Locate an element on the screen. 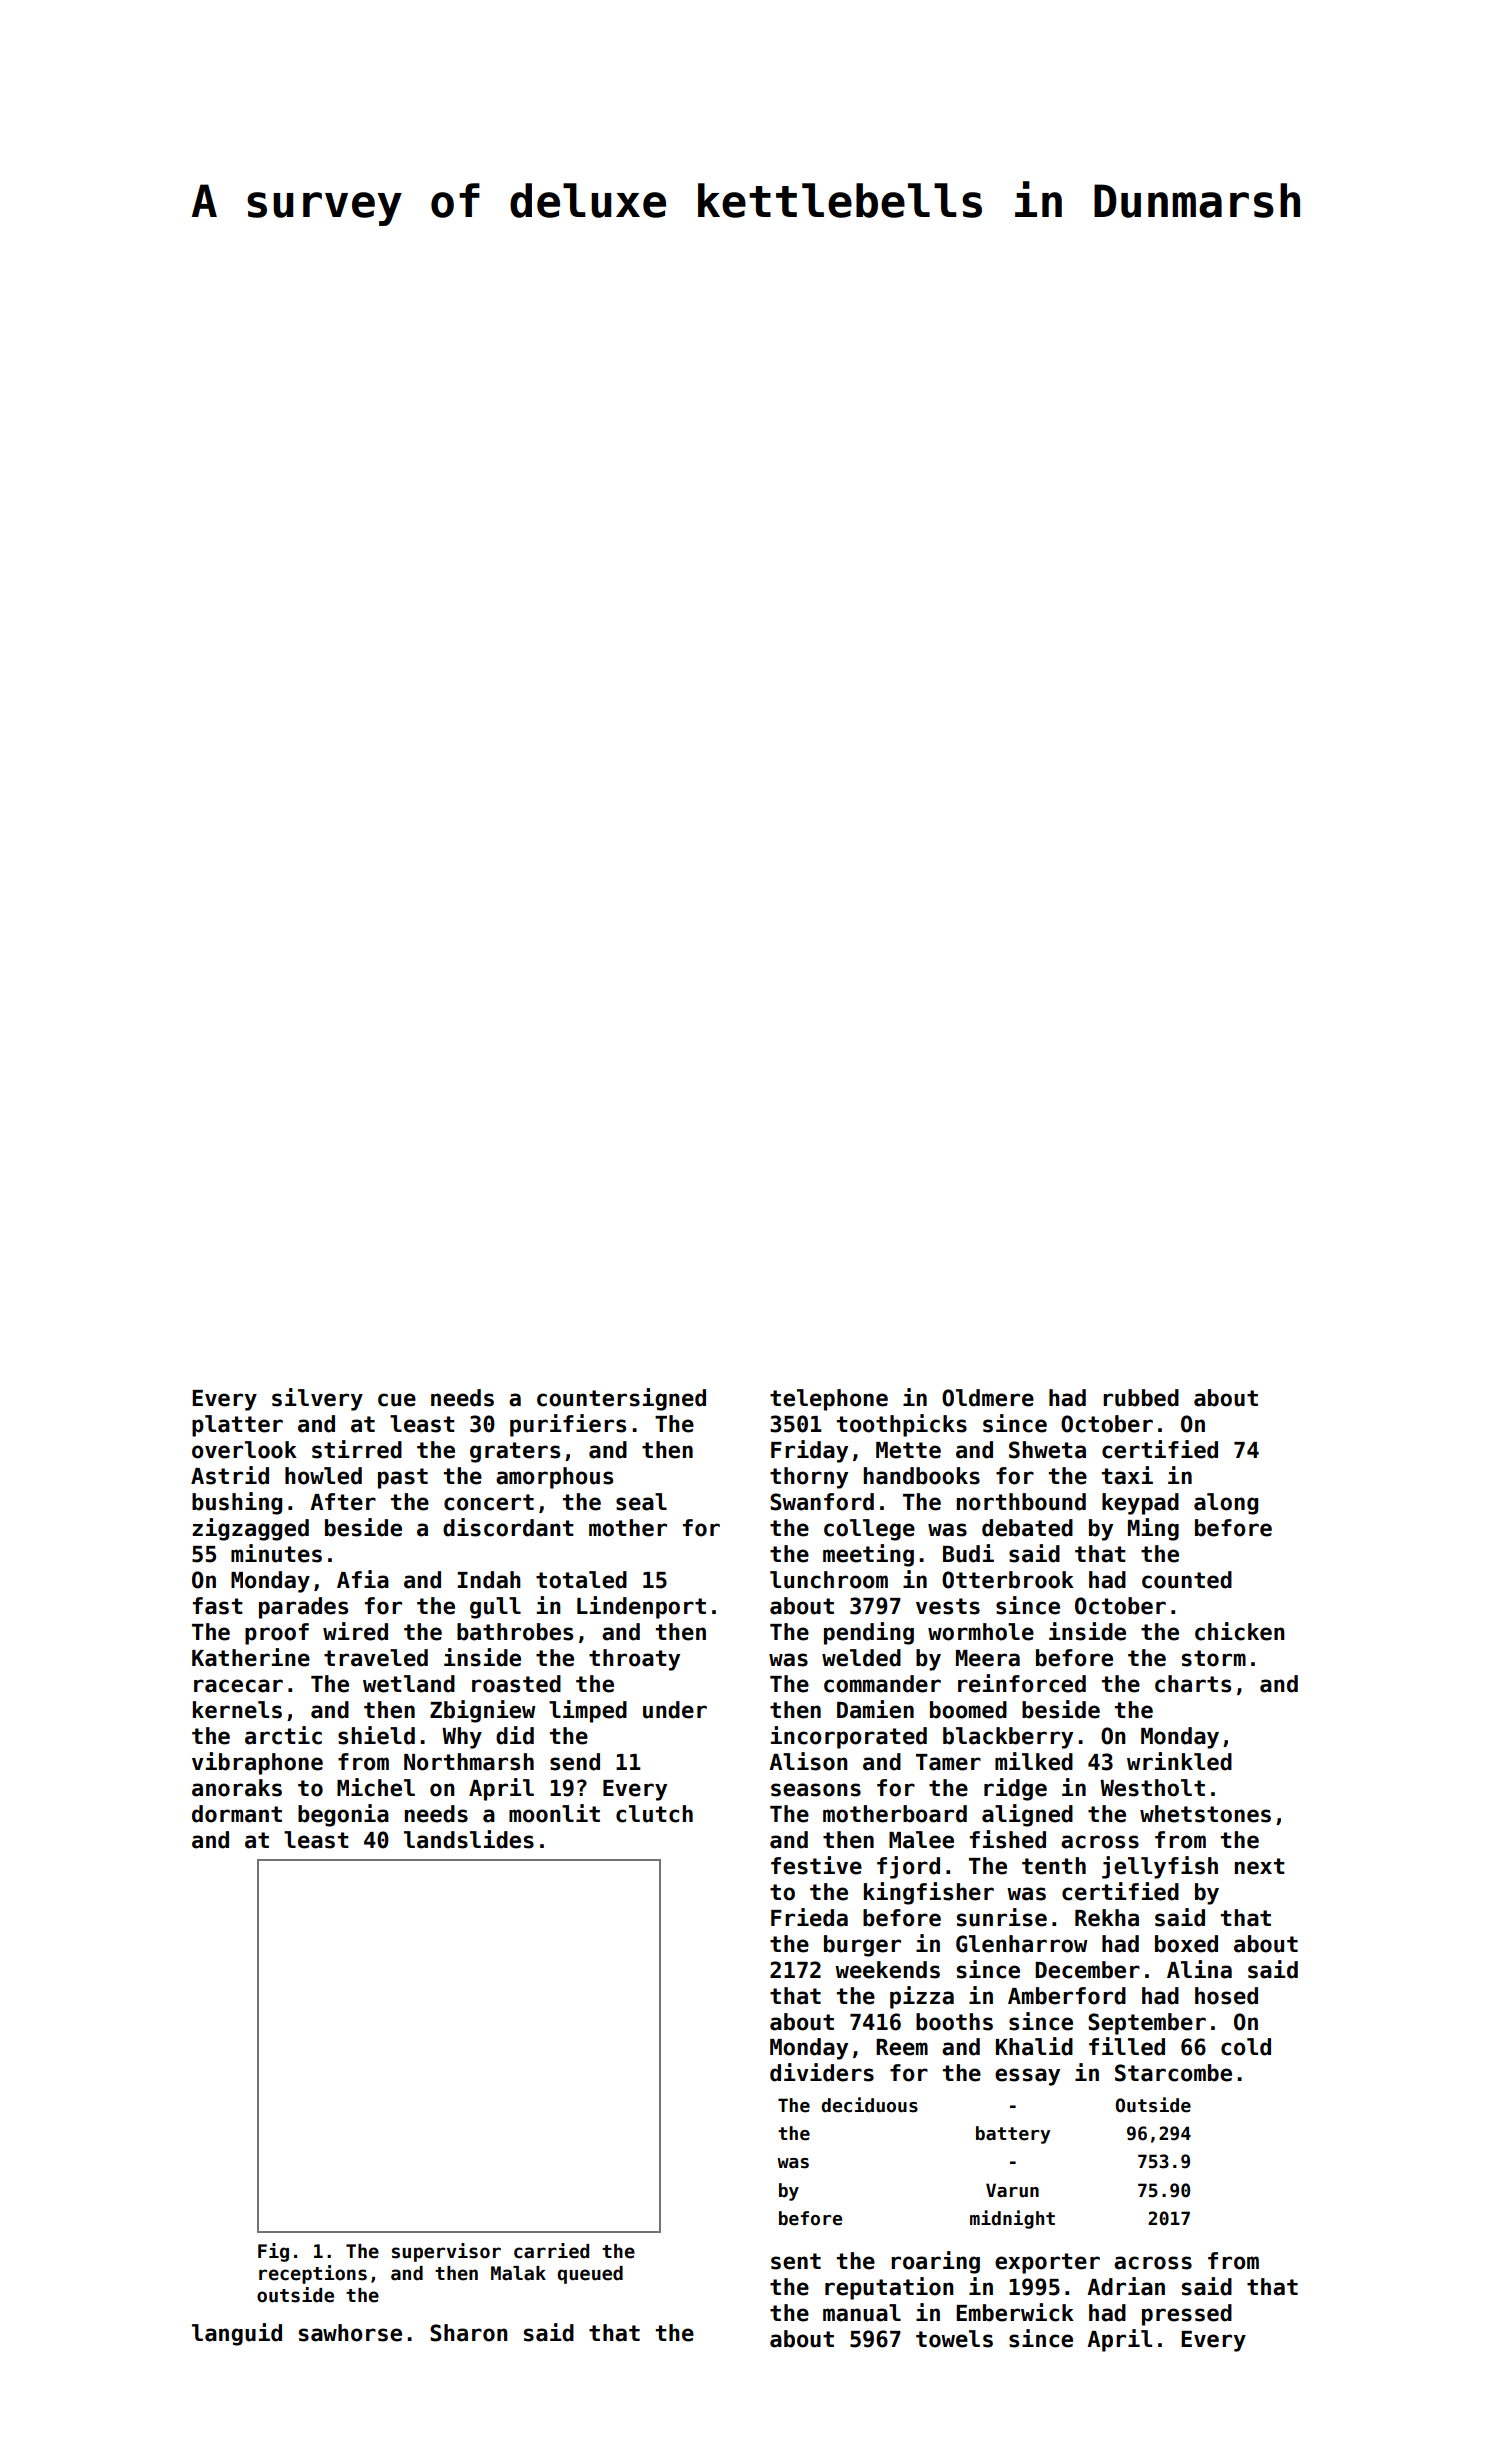 The width and height of the screenshot is (1496, 2464). Afia is located at coordinates (363, 1579).
